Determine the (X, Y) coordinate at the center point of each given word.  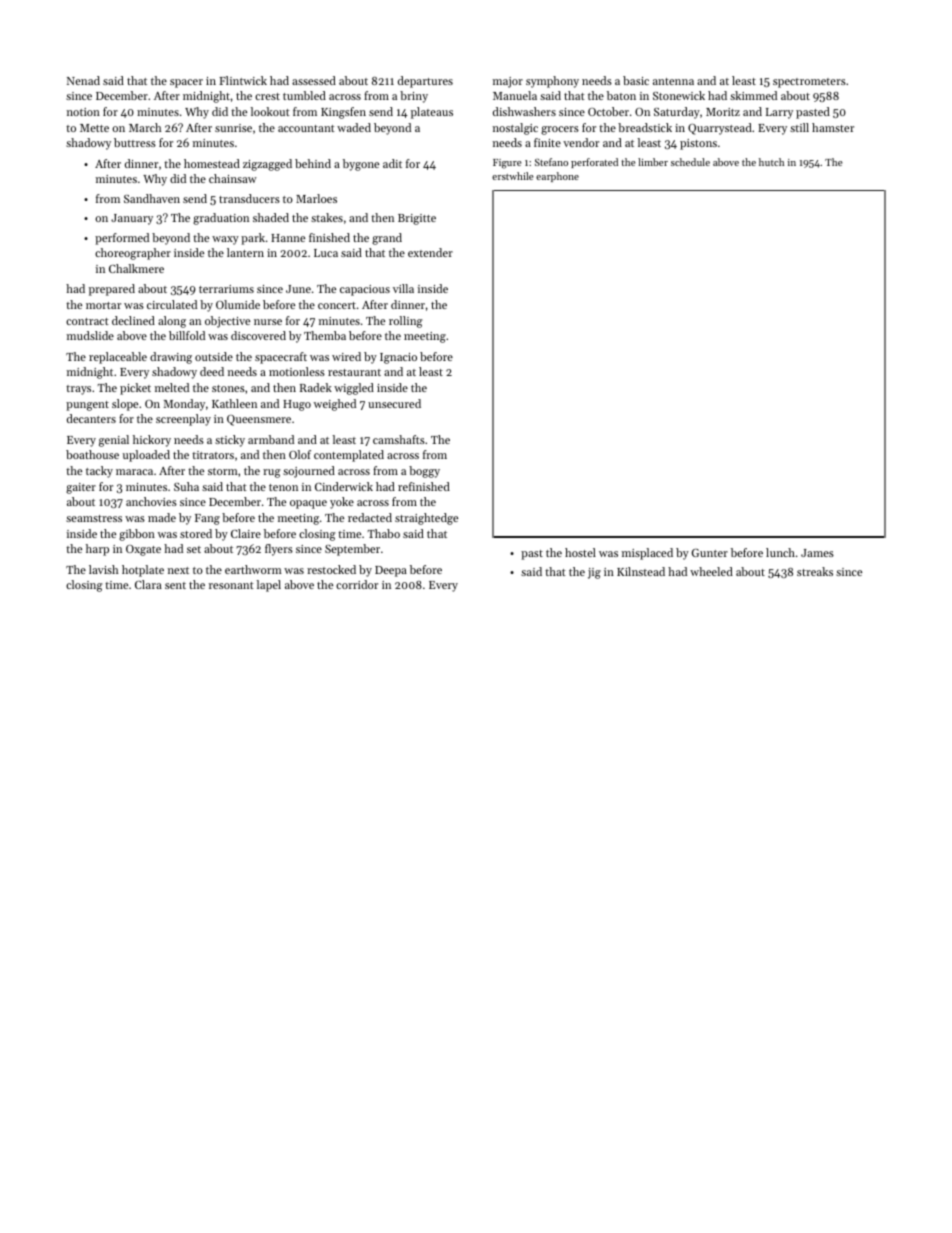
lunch (780, 552)
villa (403, 288)
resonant (231, 585)
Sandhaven (152, 198)
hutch (771, 162)
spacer (186, 83)
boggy (424, 472)
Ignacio (398, 358)
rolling (405, 322)
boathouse (92, 454)
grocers (560, 130)
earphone (557, 177)
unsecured (394, 403)
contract (87, 321)
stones (228, 388)
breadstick (645, 127)
